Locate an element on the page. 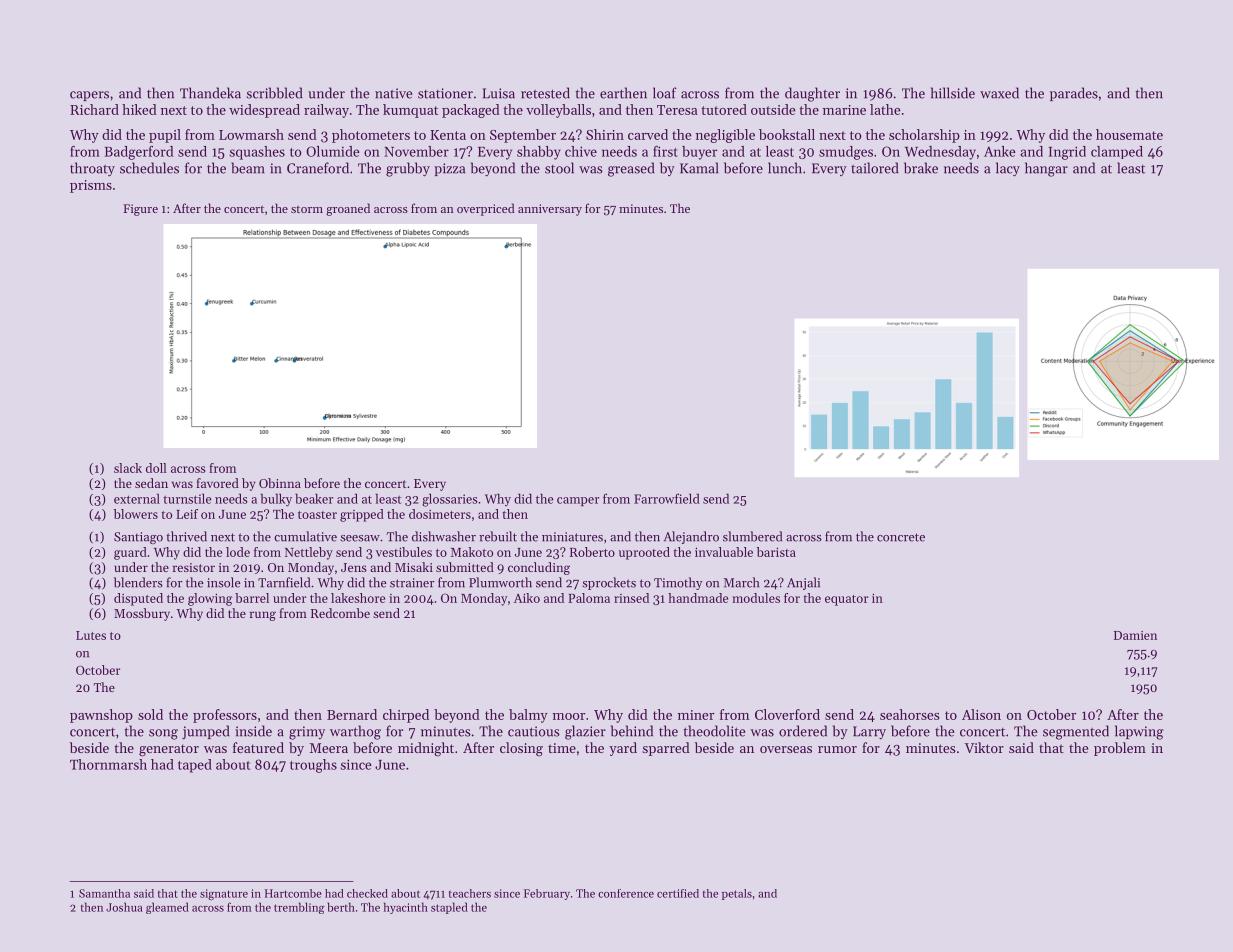 Image resolution: width=1233 pixels, height=952 pixels. doll is located at coordinates (156, 468).
